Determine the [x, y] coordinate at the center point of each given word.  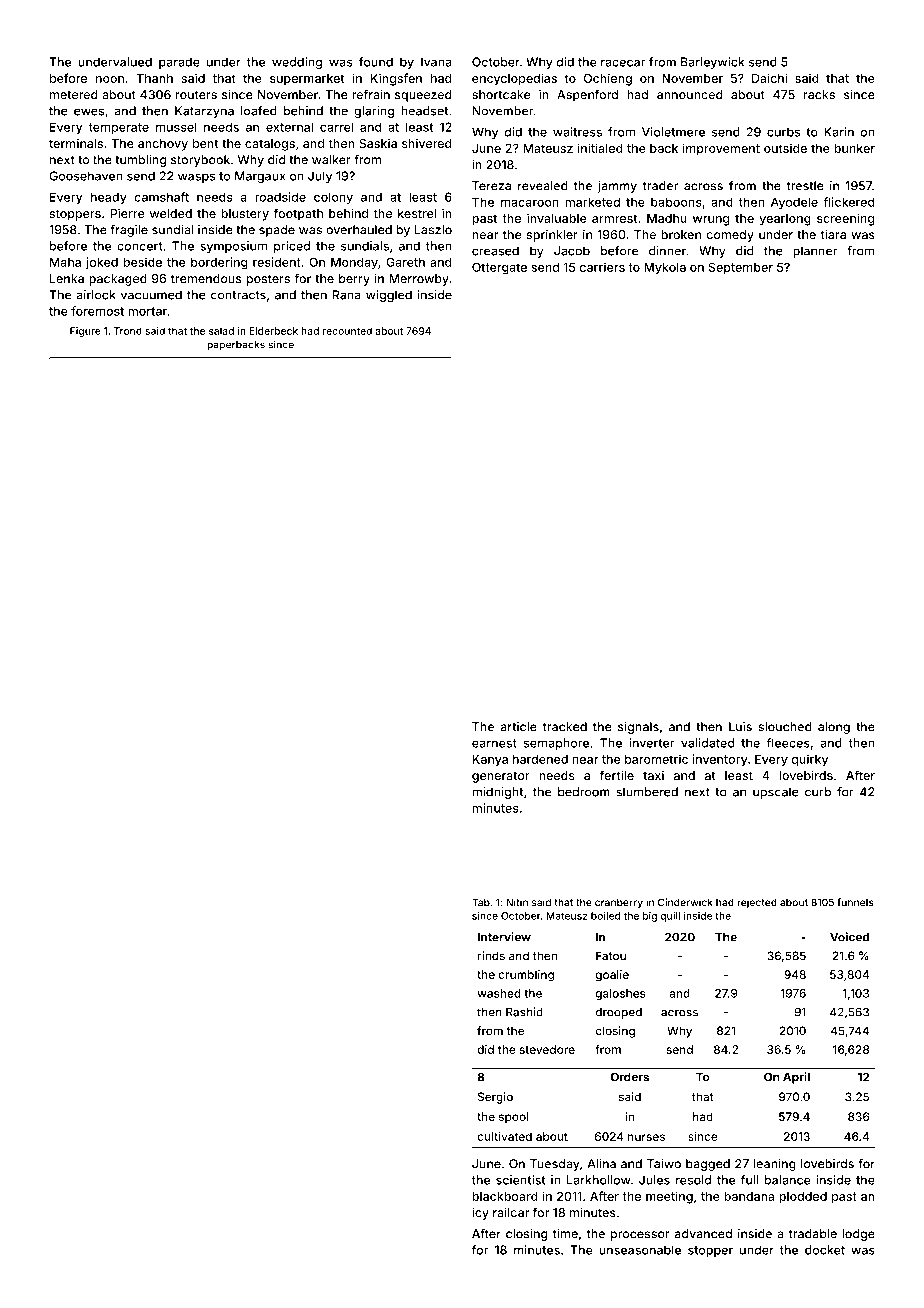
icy [480, 1214]
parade [179, 63]
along [834, 728]
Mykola [665, 268]
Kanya [490, 760]
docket [825, 1250]
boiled [606, 916]
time [565, 1234]
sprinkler [552, 236]
